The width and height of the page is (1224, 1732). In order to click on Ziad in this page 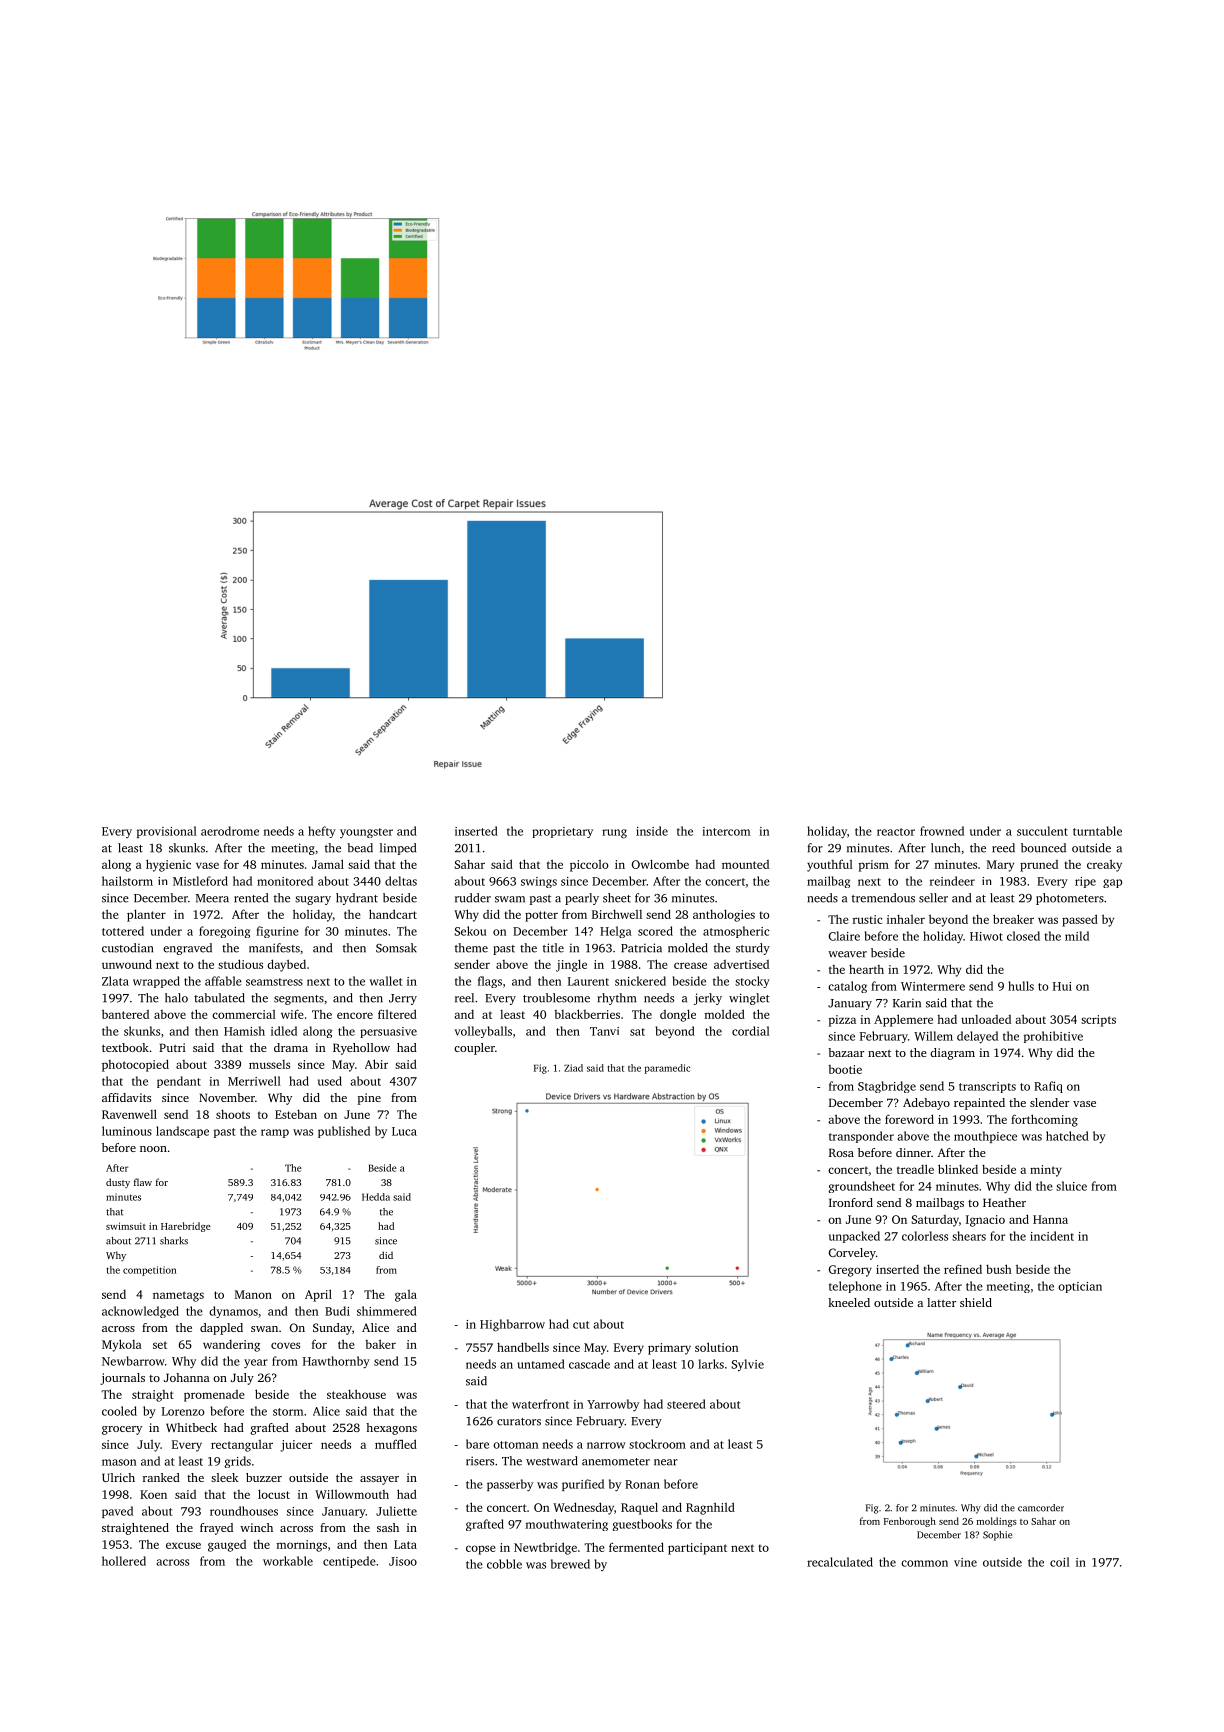, I will do `click(573, 1068)`.
